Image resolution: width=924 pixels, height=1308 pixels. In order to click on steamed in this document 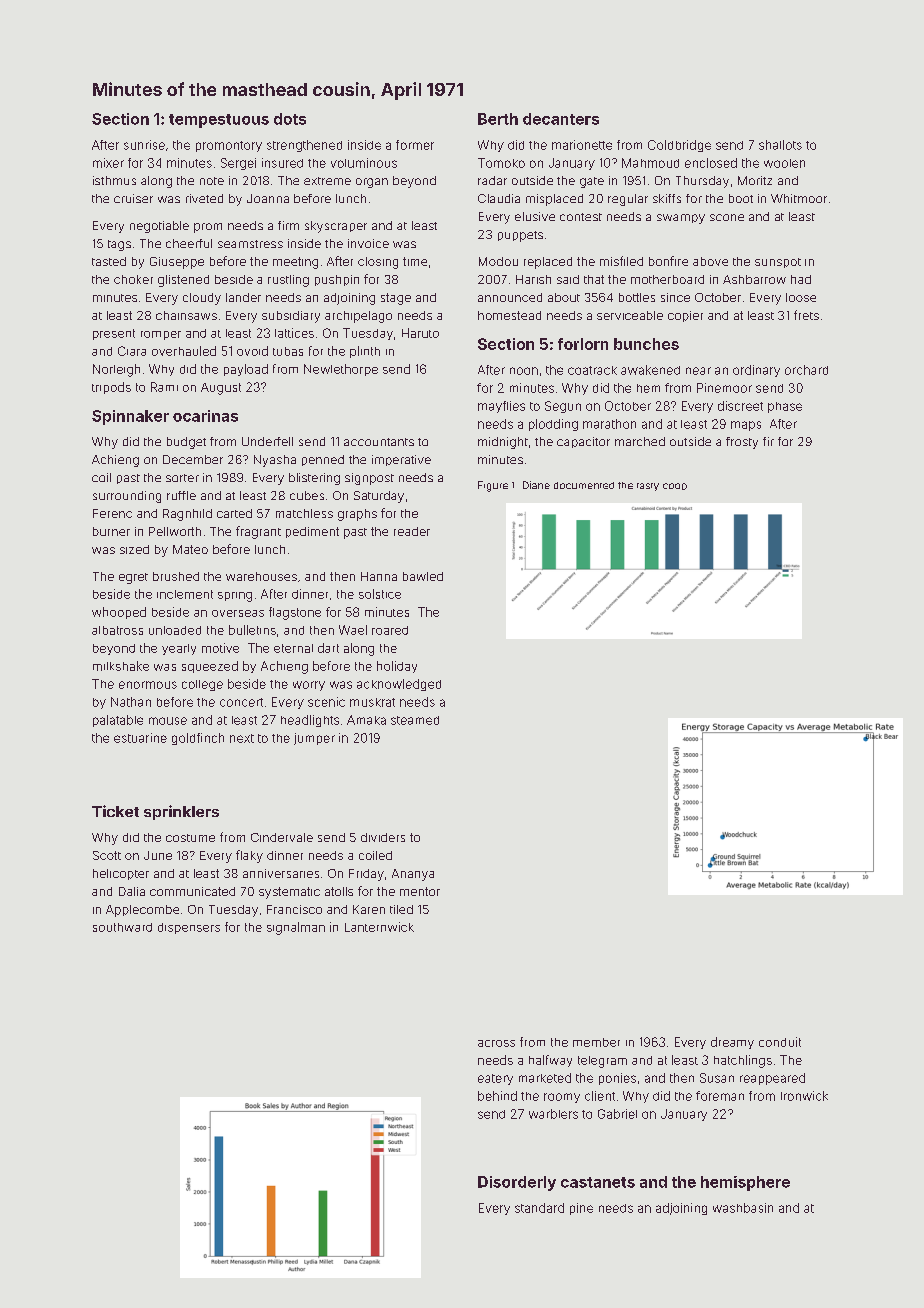, I will do `click(415, 720)`.
